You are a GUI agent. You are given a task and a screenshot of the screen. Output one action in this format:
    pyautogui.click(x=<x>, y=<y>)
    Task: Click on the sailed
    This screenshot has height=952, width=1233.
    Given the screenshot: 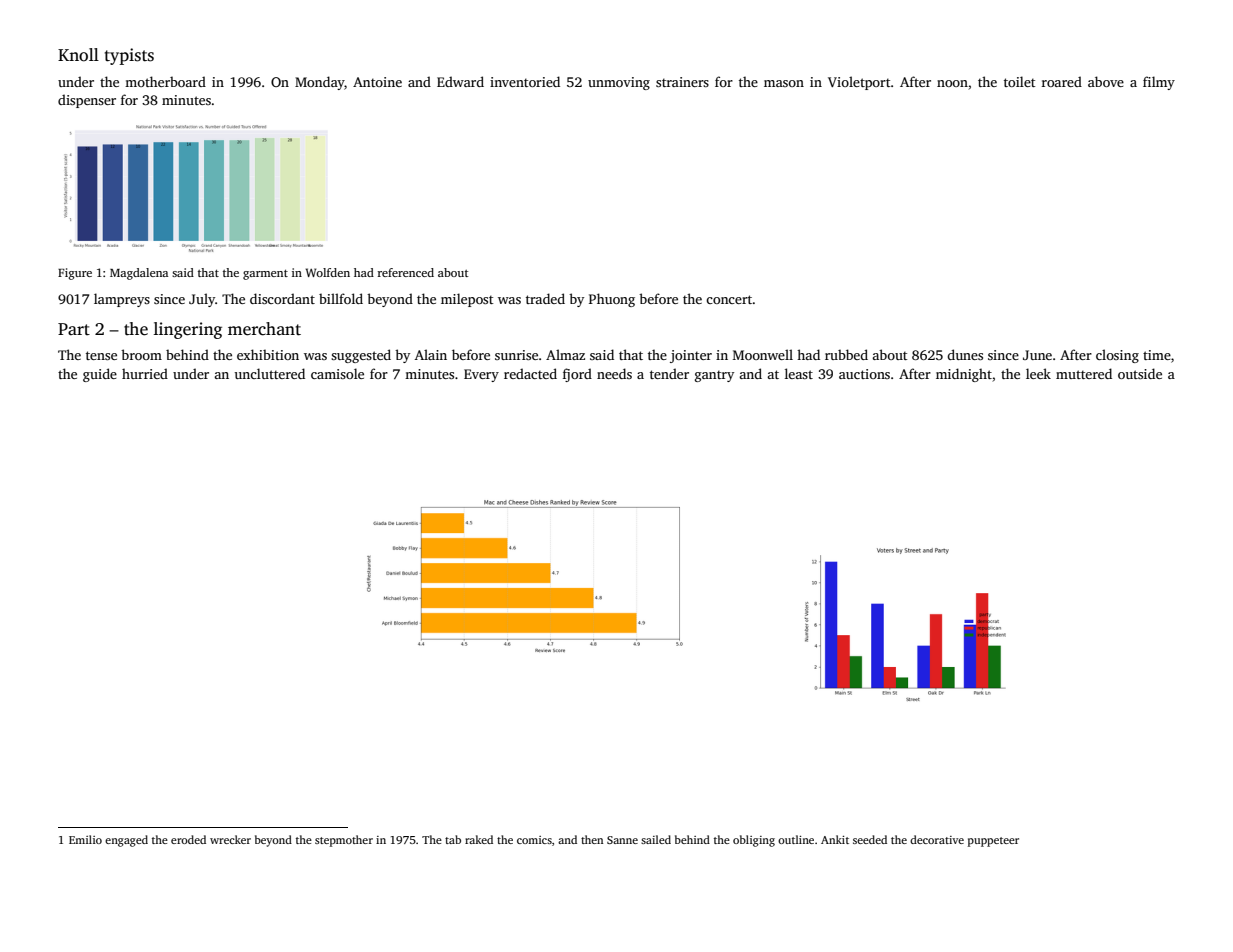 What is the action you would take?
    pyautogui.click(x=656, y=839)
